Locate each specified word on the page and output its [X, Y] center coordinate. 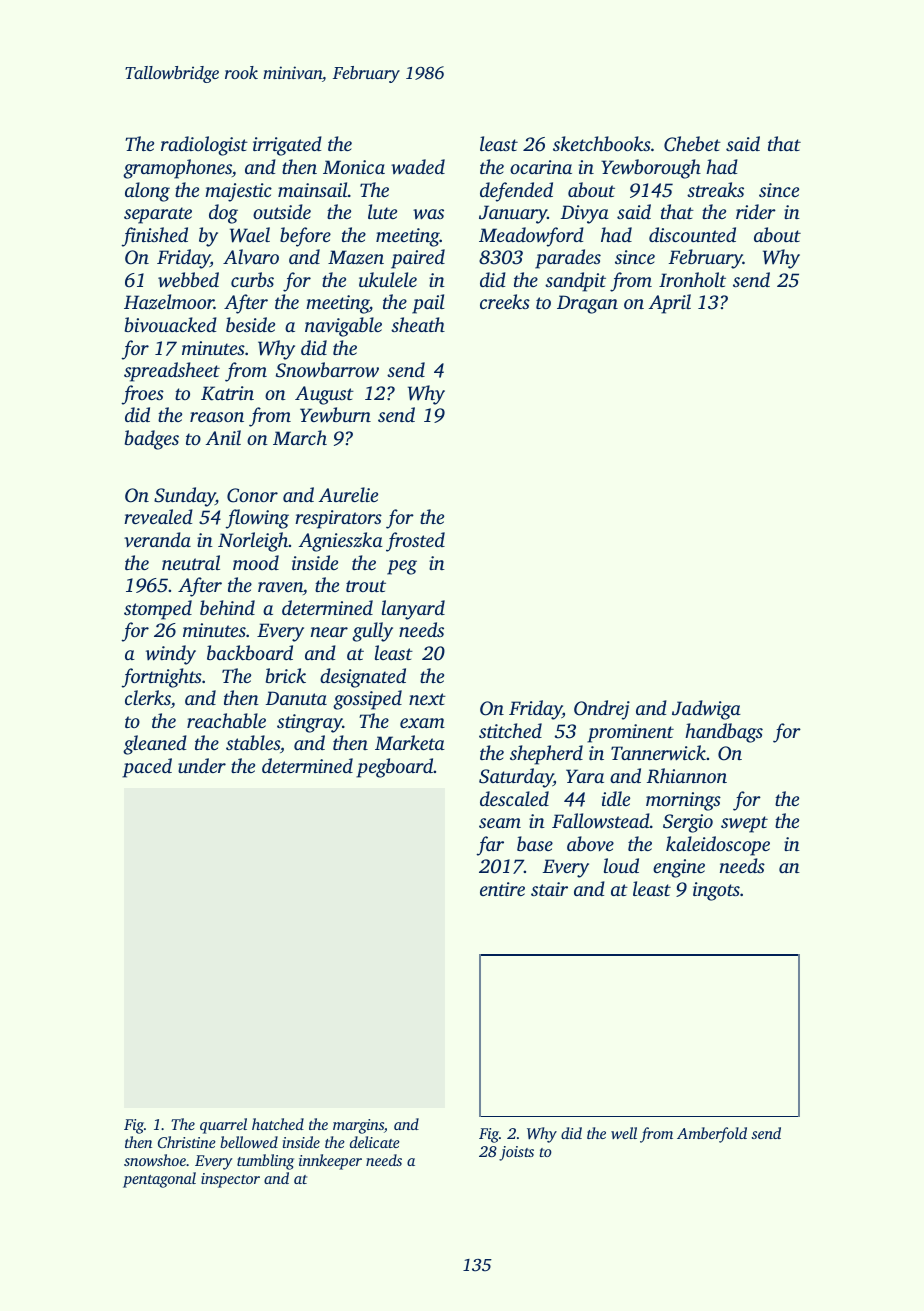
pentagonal [159, 1180]
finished [154, 237]
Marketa [410, 742]
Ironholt [692, 279]
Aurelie [348, 494]
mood [256, 562]
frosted [415, 542]
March [300, 437]
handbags [724, 733]
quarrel [223, 1126]
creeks [505, 301]
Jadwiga [706, 710]
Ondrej [602, 710]
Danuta [296, 698]
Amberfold [712, 1135]
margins [358, 1126]
